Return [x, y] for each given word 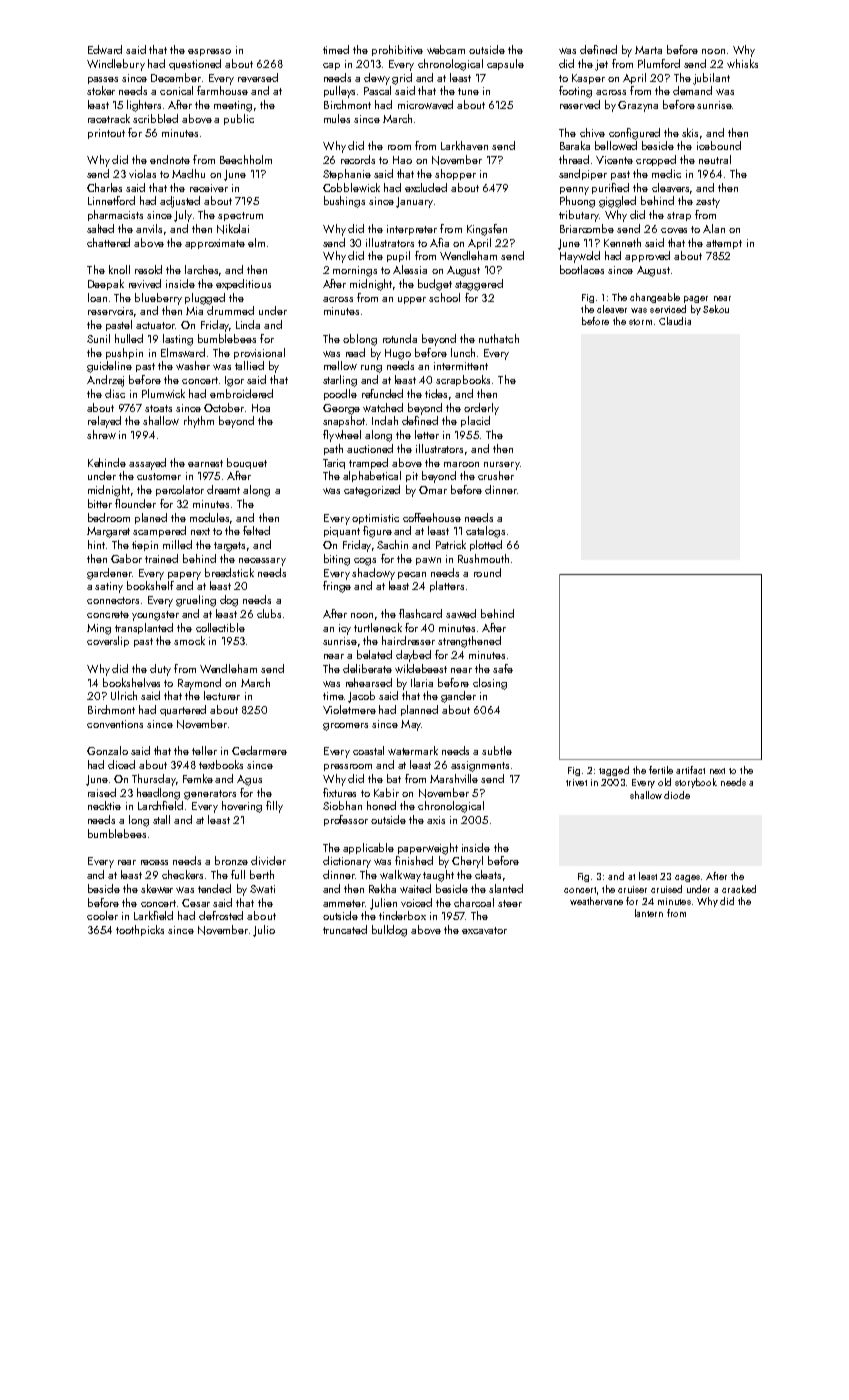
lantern [649, 913]
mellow [340, 365]
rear [127, 862]
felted [256, 530]
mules [337, 118]
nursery [502, 466]
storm [640, 322]
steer [510, 903]
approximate [215, 244]
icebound [719, 145]
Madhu [188, 173]
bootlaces [582, 269]
